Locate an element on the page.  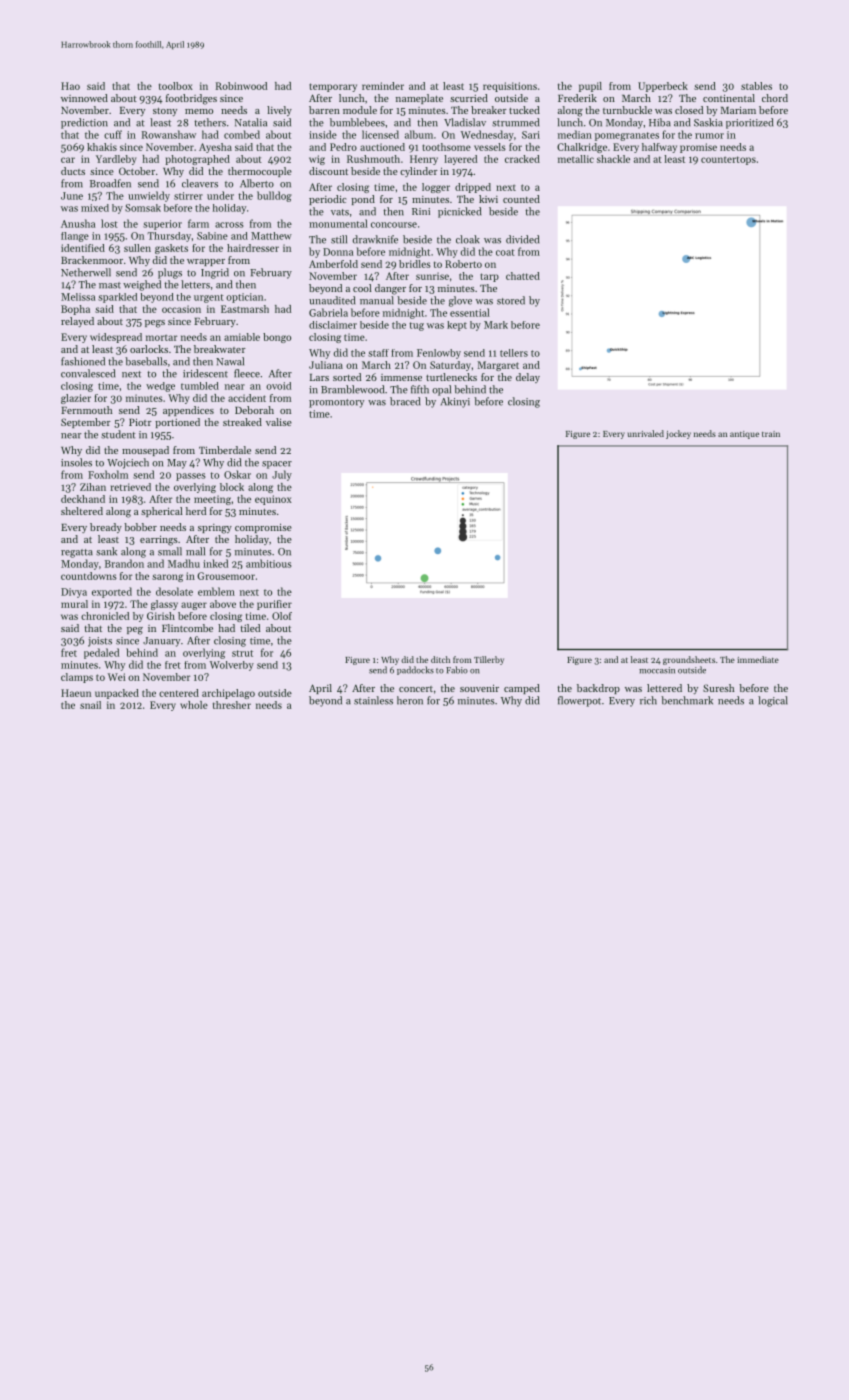
module is located at coordinates (360, 110).
